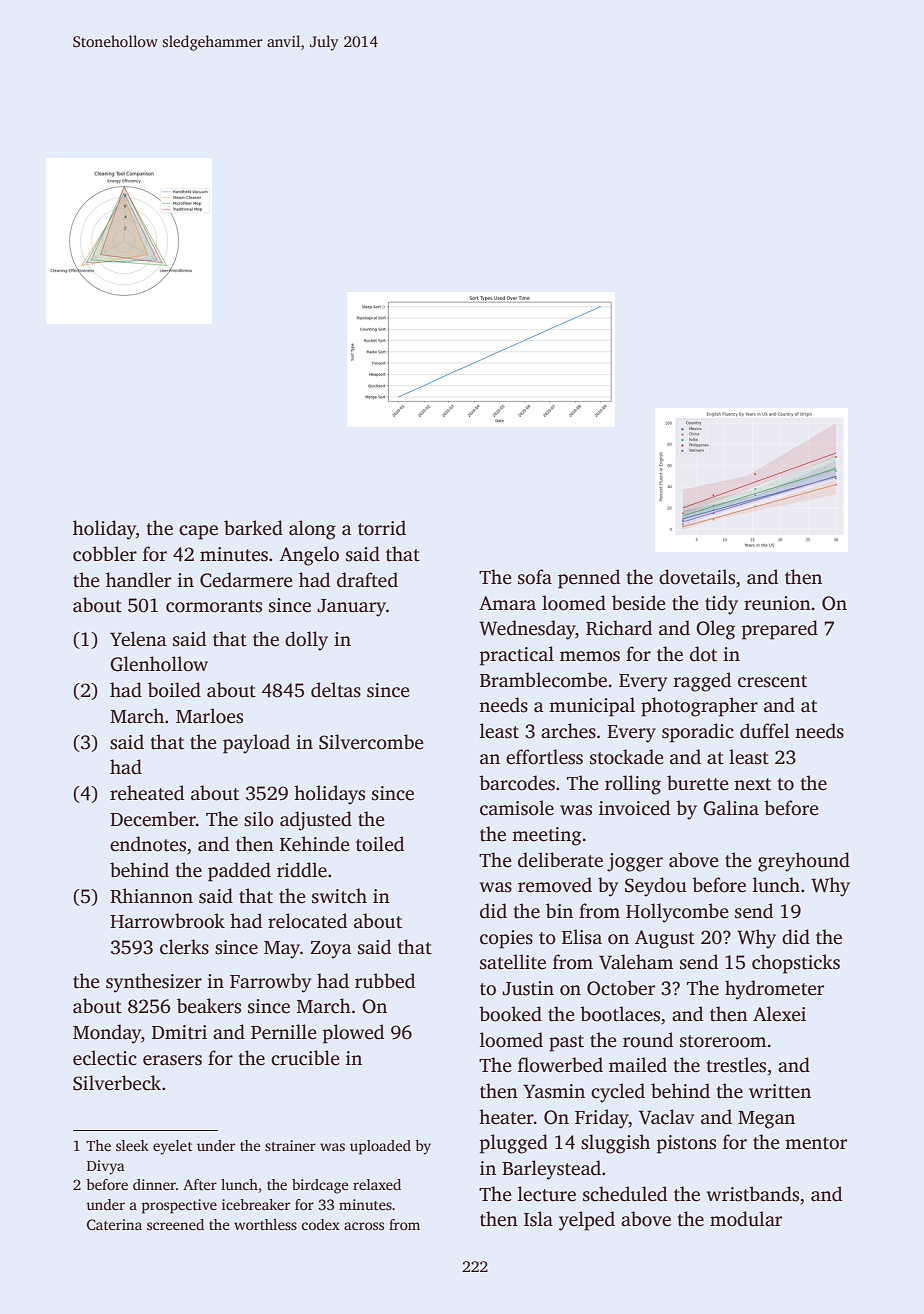 This screenshot has width=924, height=1314. Describe the element at coordinates (697, 577) in the screenshot. I see `dovetails` at that location.
